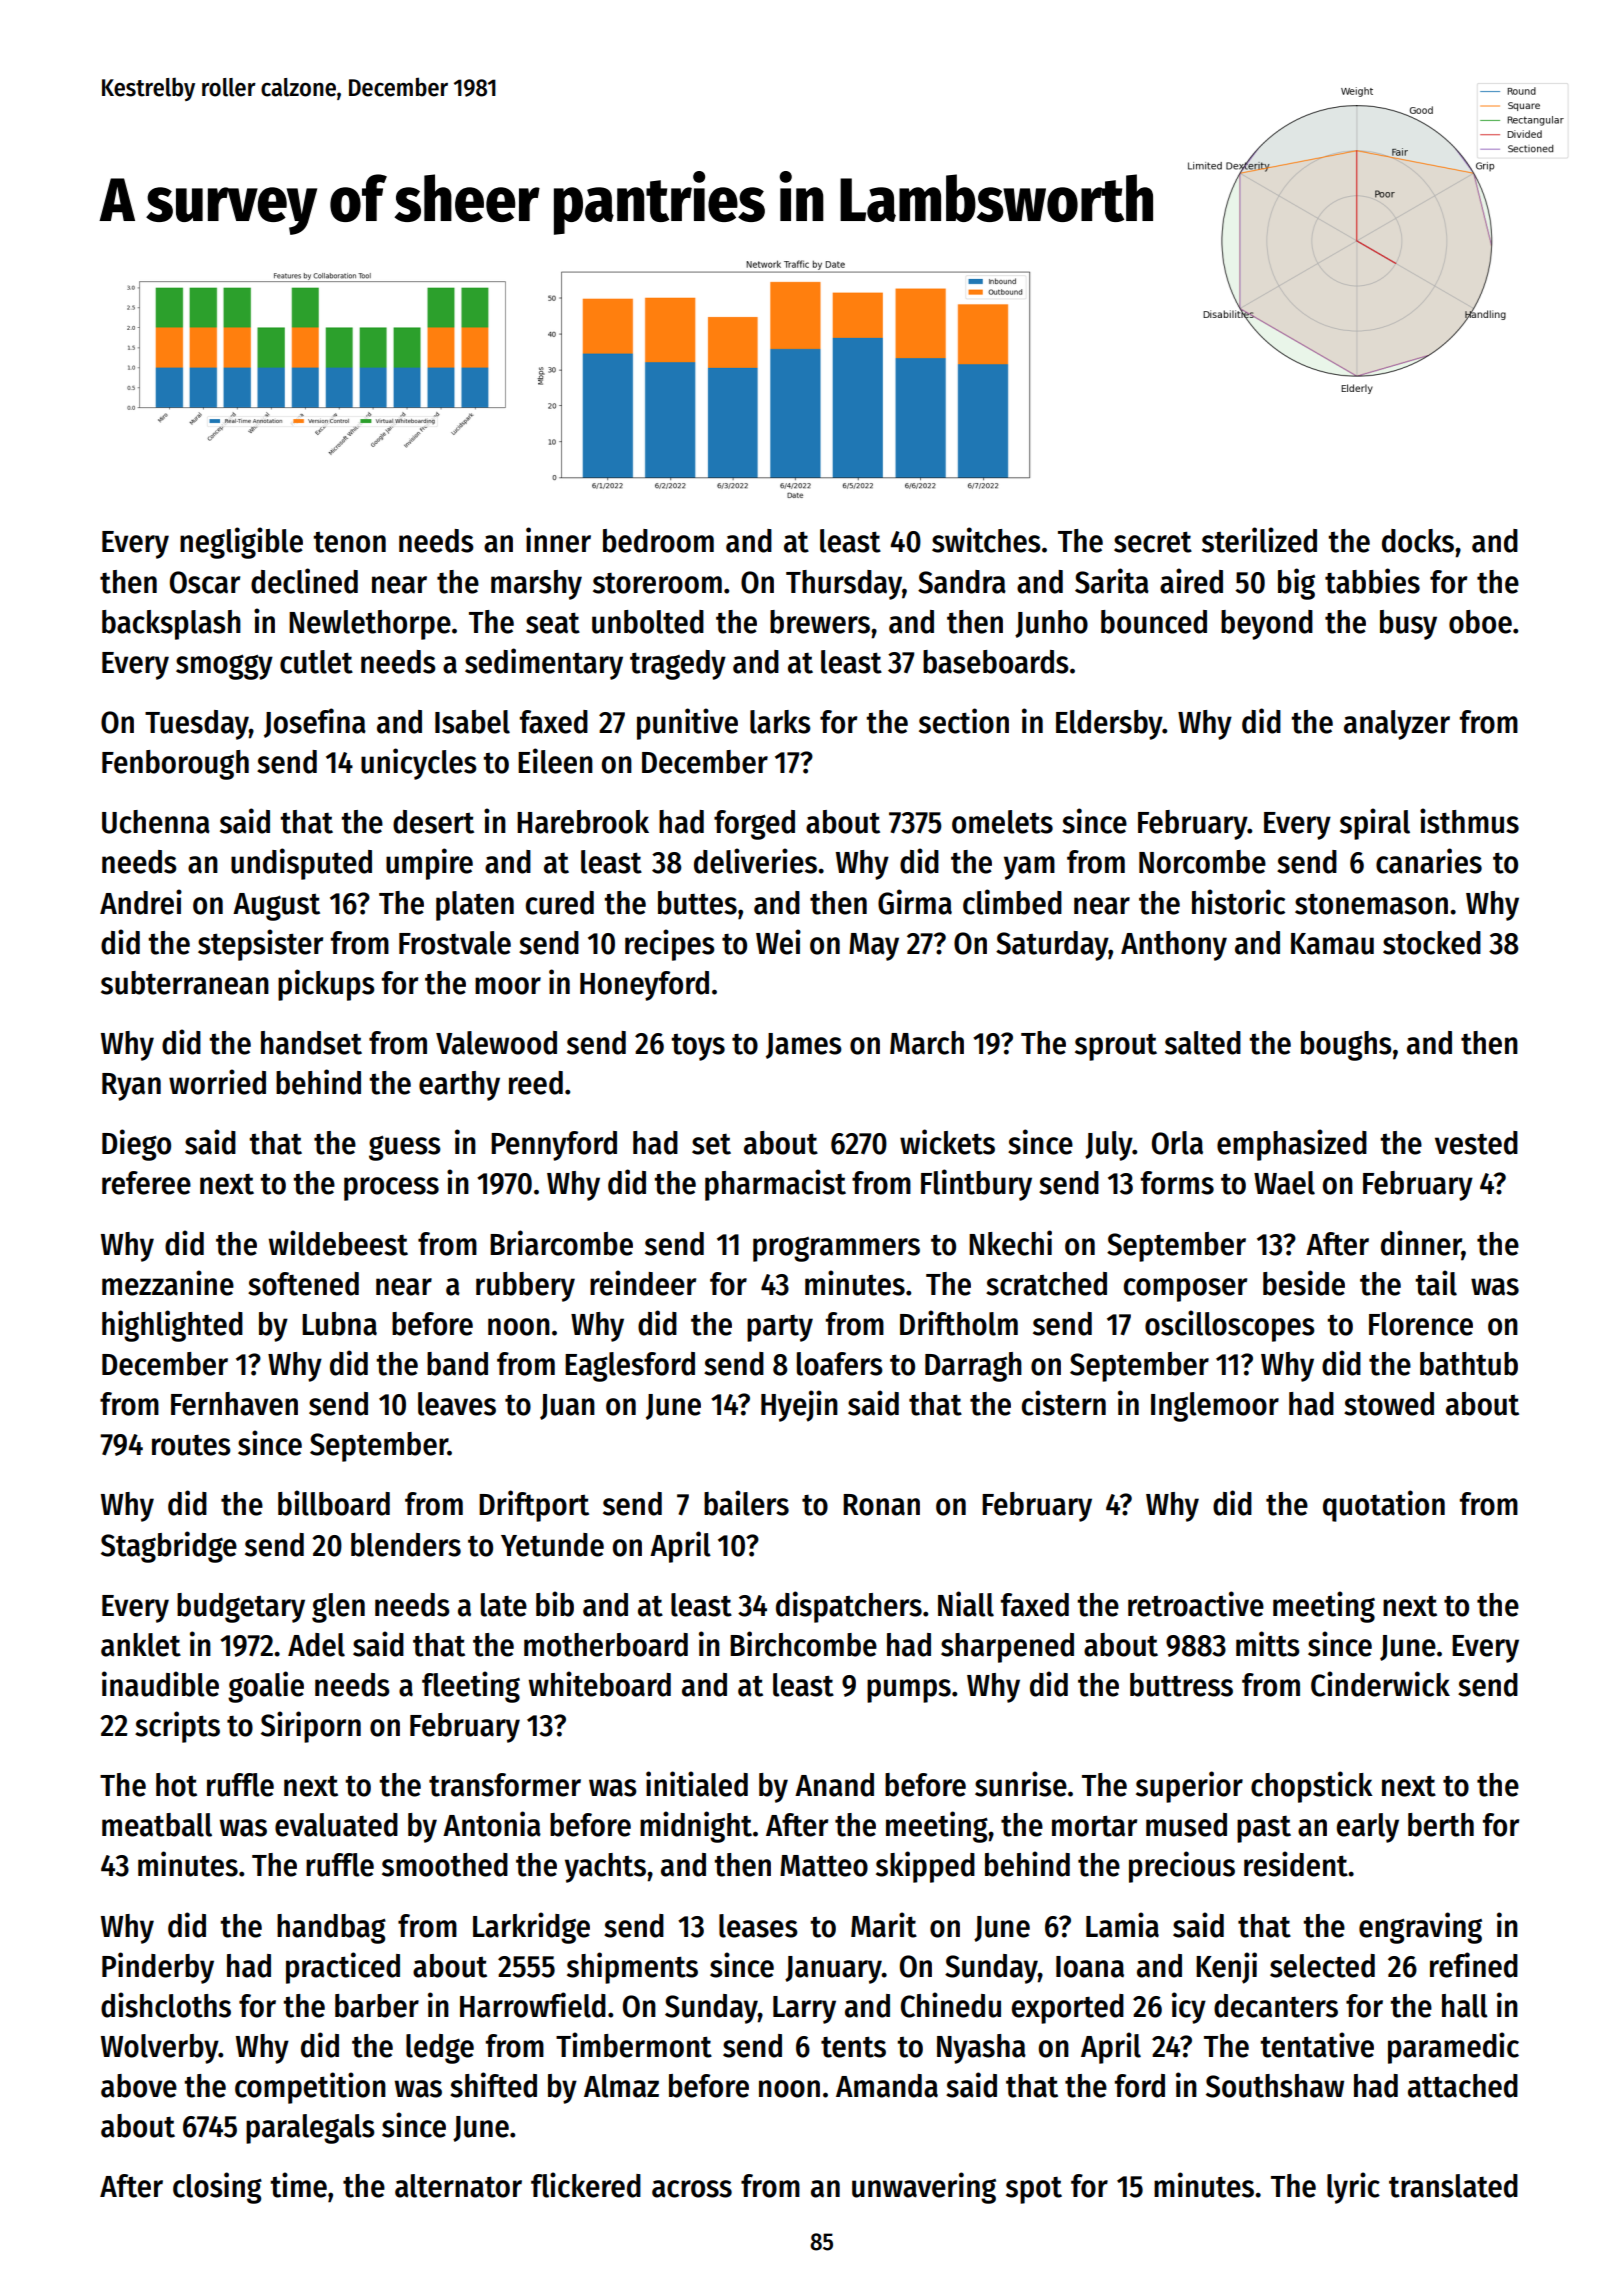 The width and height of the screenshot is (1620, 2292). Describe the element at coordinates (881, 1505) in the screenshot. I see `Ronan` at that location.
